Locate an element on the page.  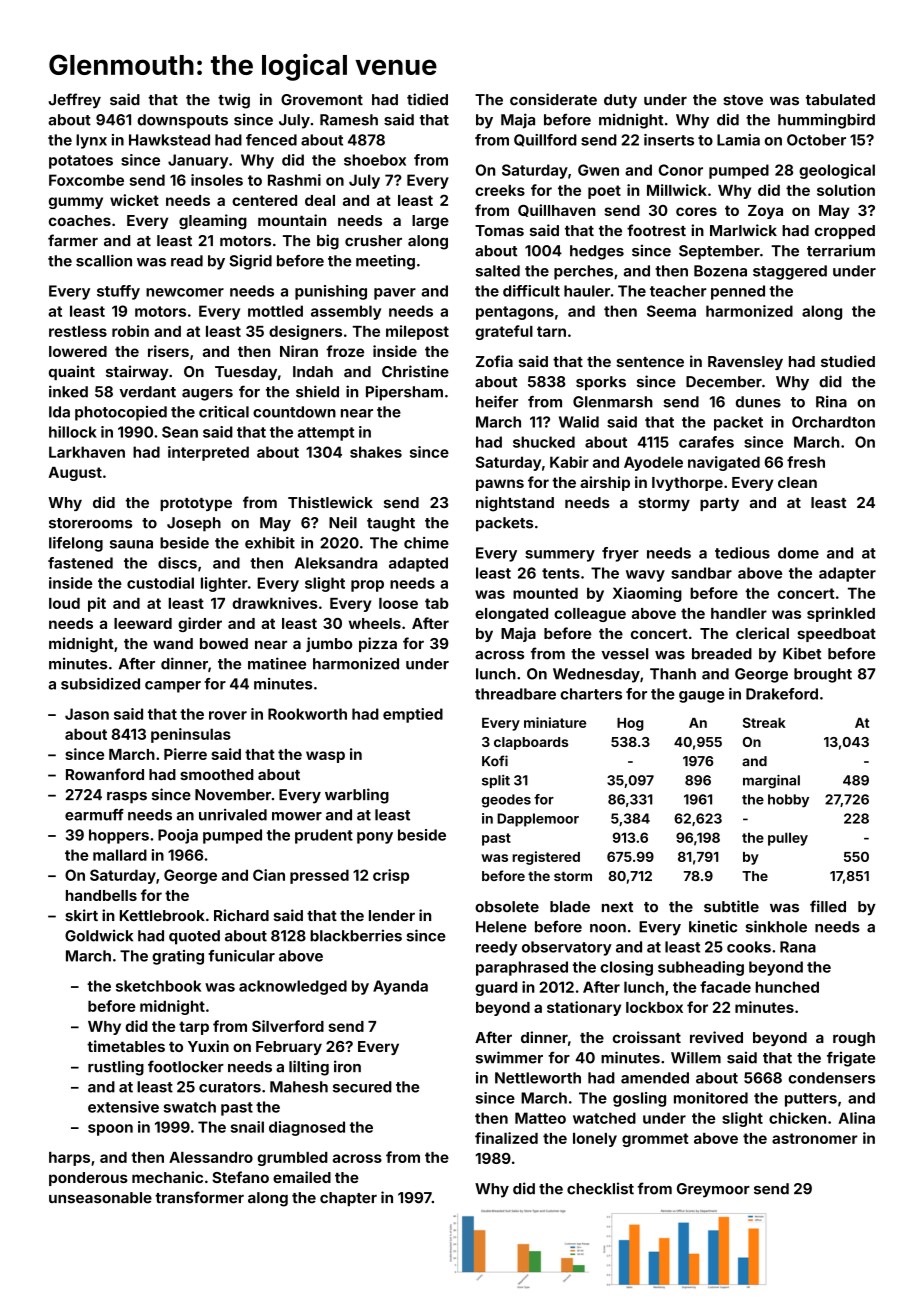
insoles is located at coordinates (217, 180).
